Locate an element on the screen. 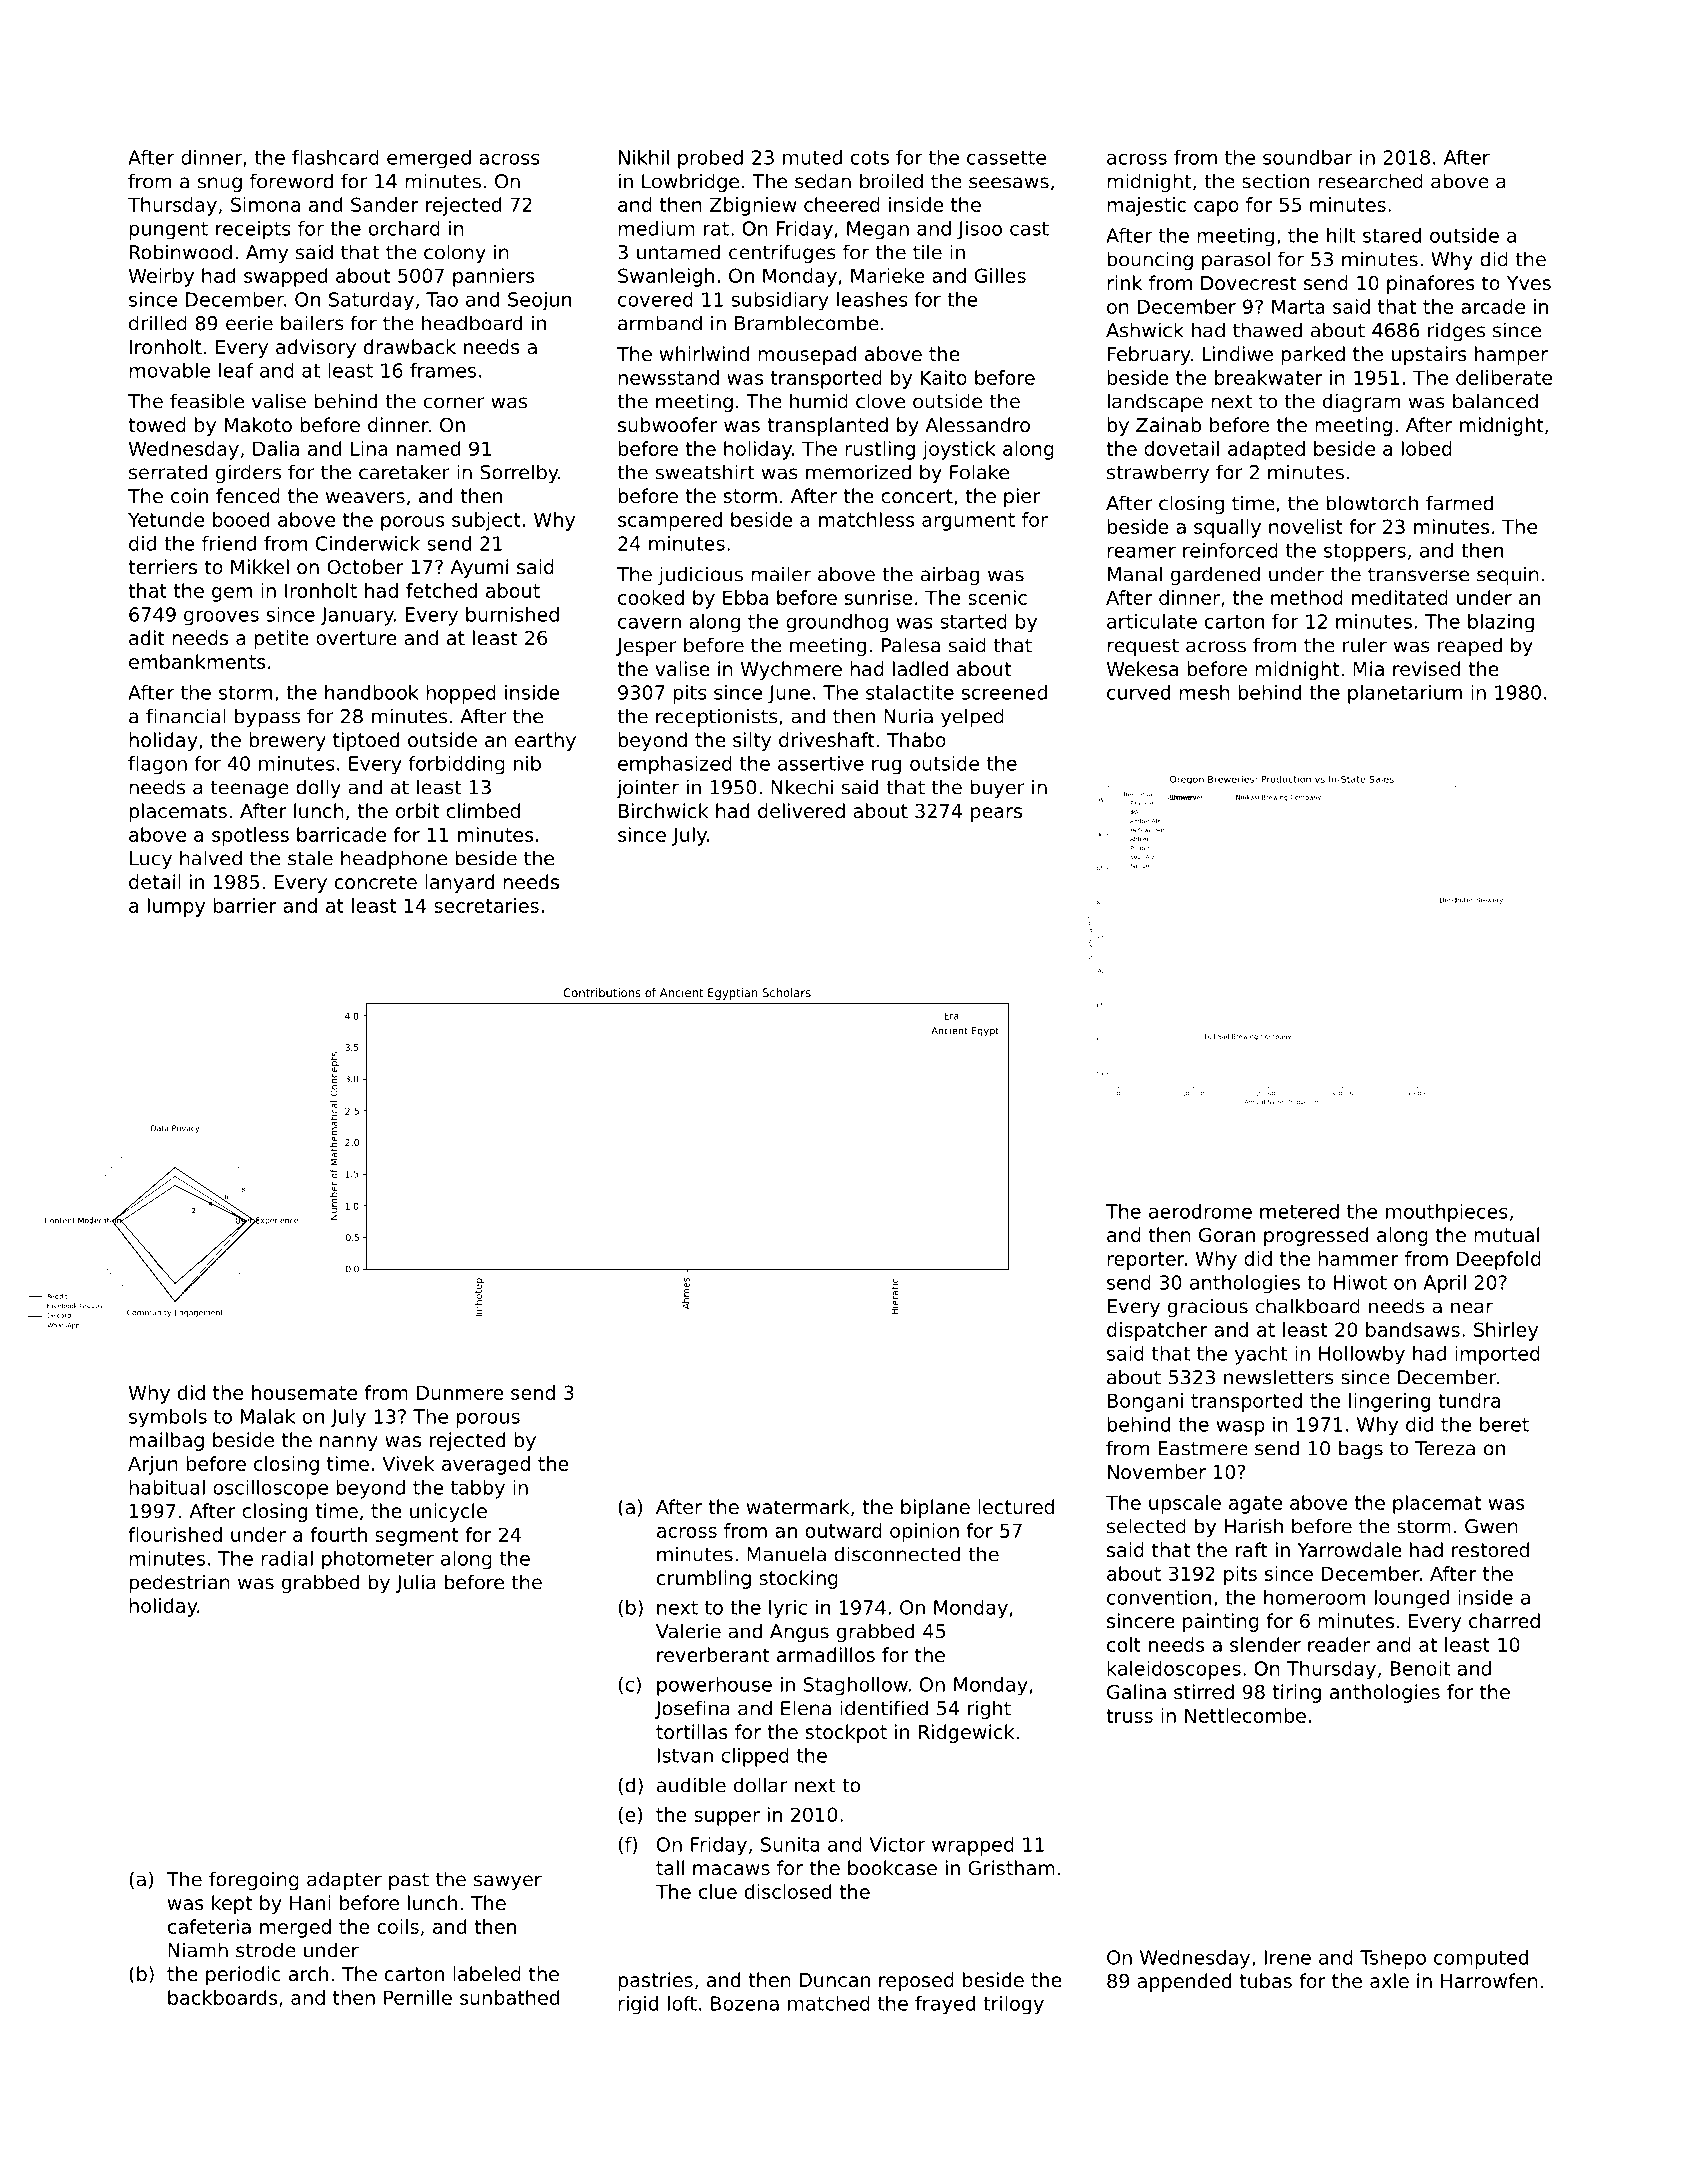 This screenshot has width=1683, height=2178. pedestrian is located at coordinates (179, 1584).
